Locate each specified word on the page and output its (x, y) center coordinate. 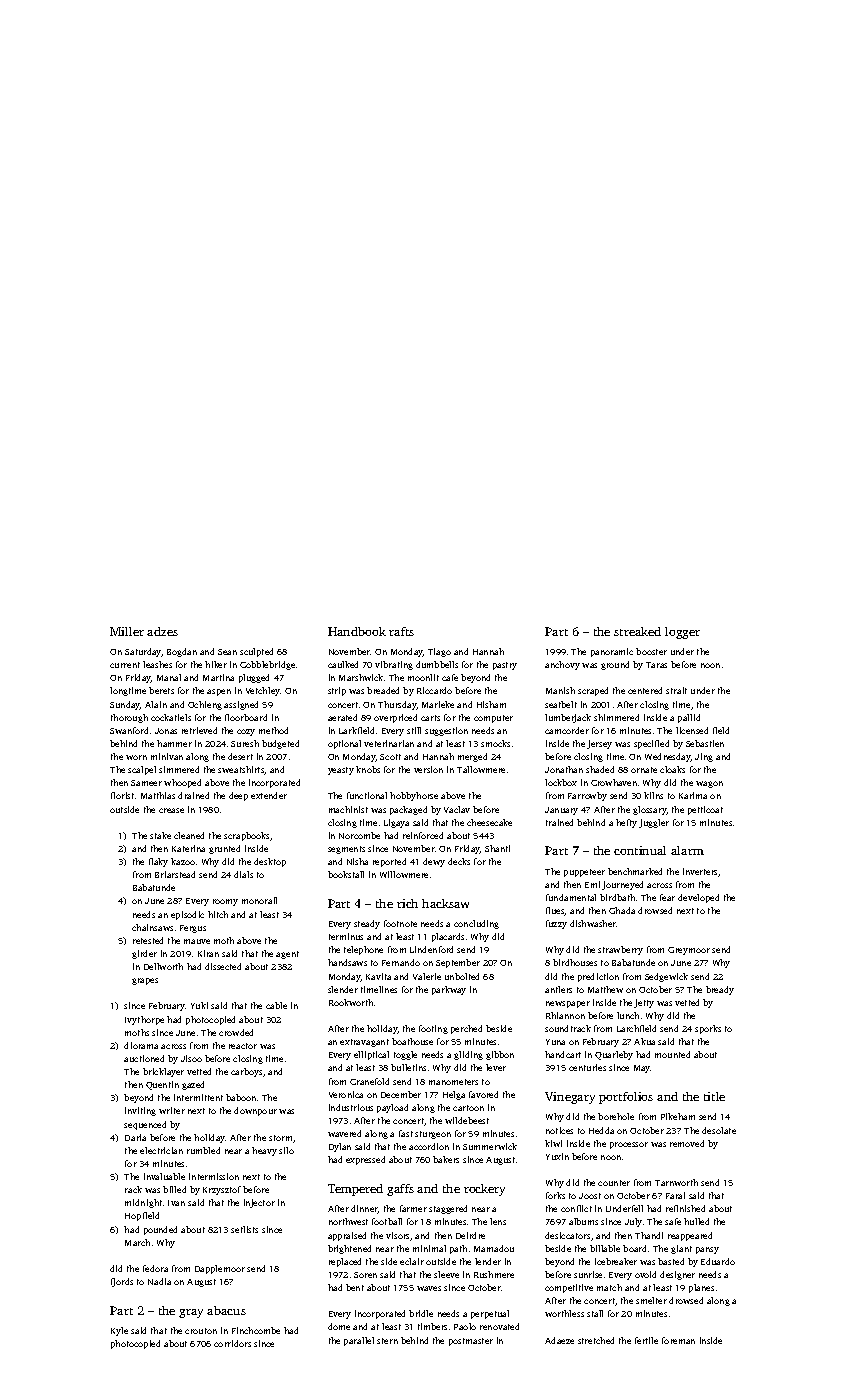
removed (687, 1143)
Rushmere (494, 1274)
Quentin (162, 1085)
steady (367, 924)
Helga (454, 1095)
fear (667, 897)
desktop (270, 862)
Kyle (119, 1331)
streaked (637, 631)
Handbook (357, 631)
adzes (162, 631)
